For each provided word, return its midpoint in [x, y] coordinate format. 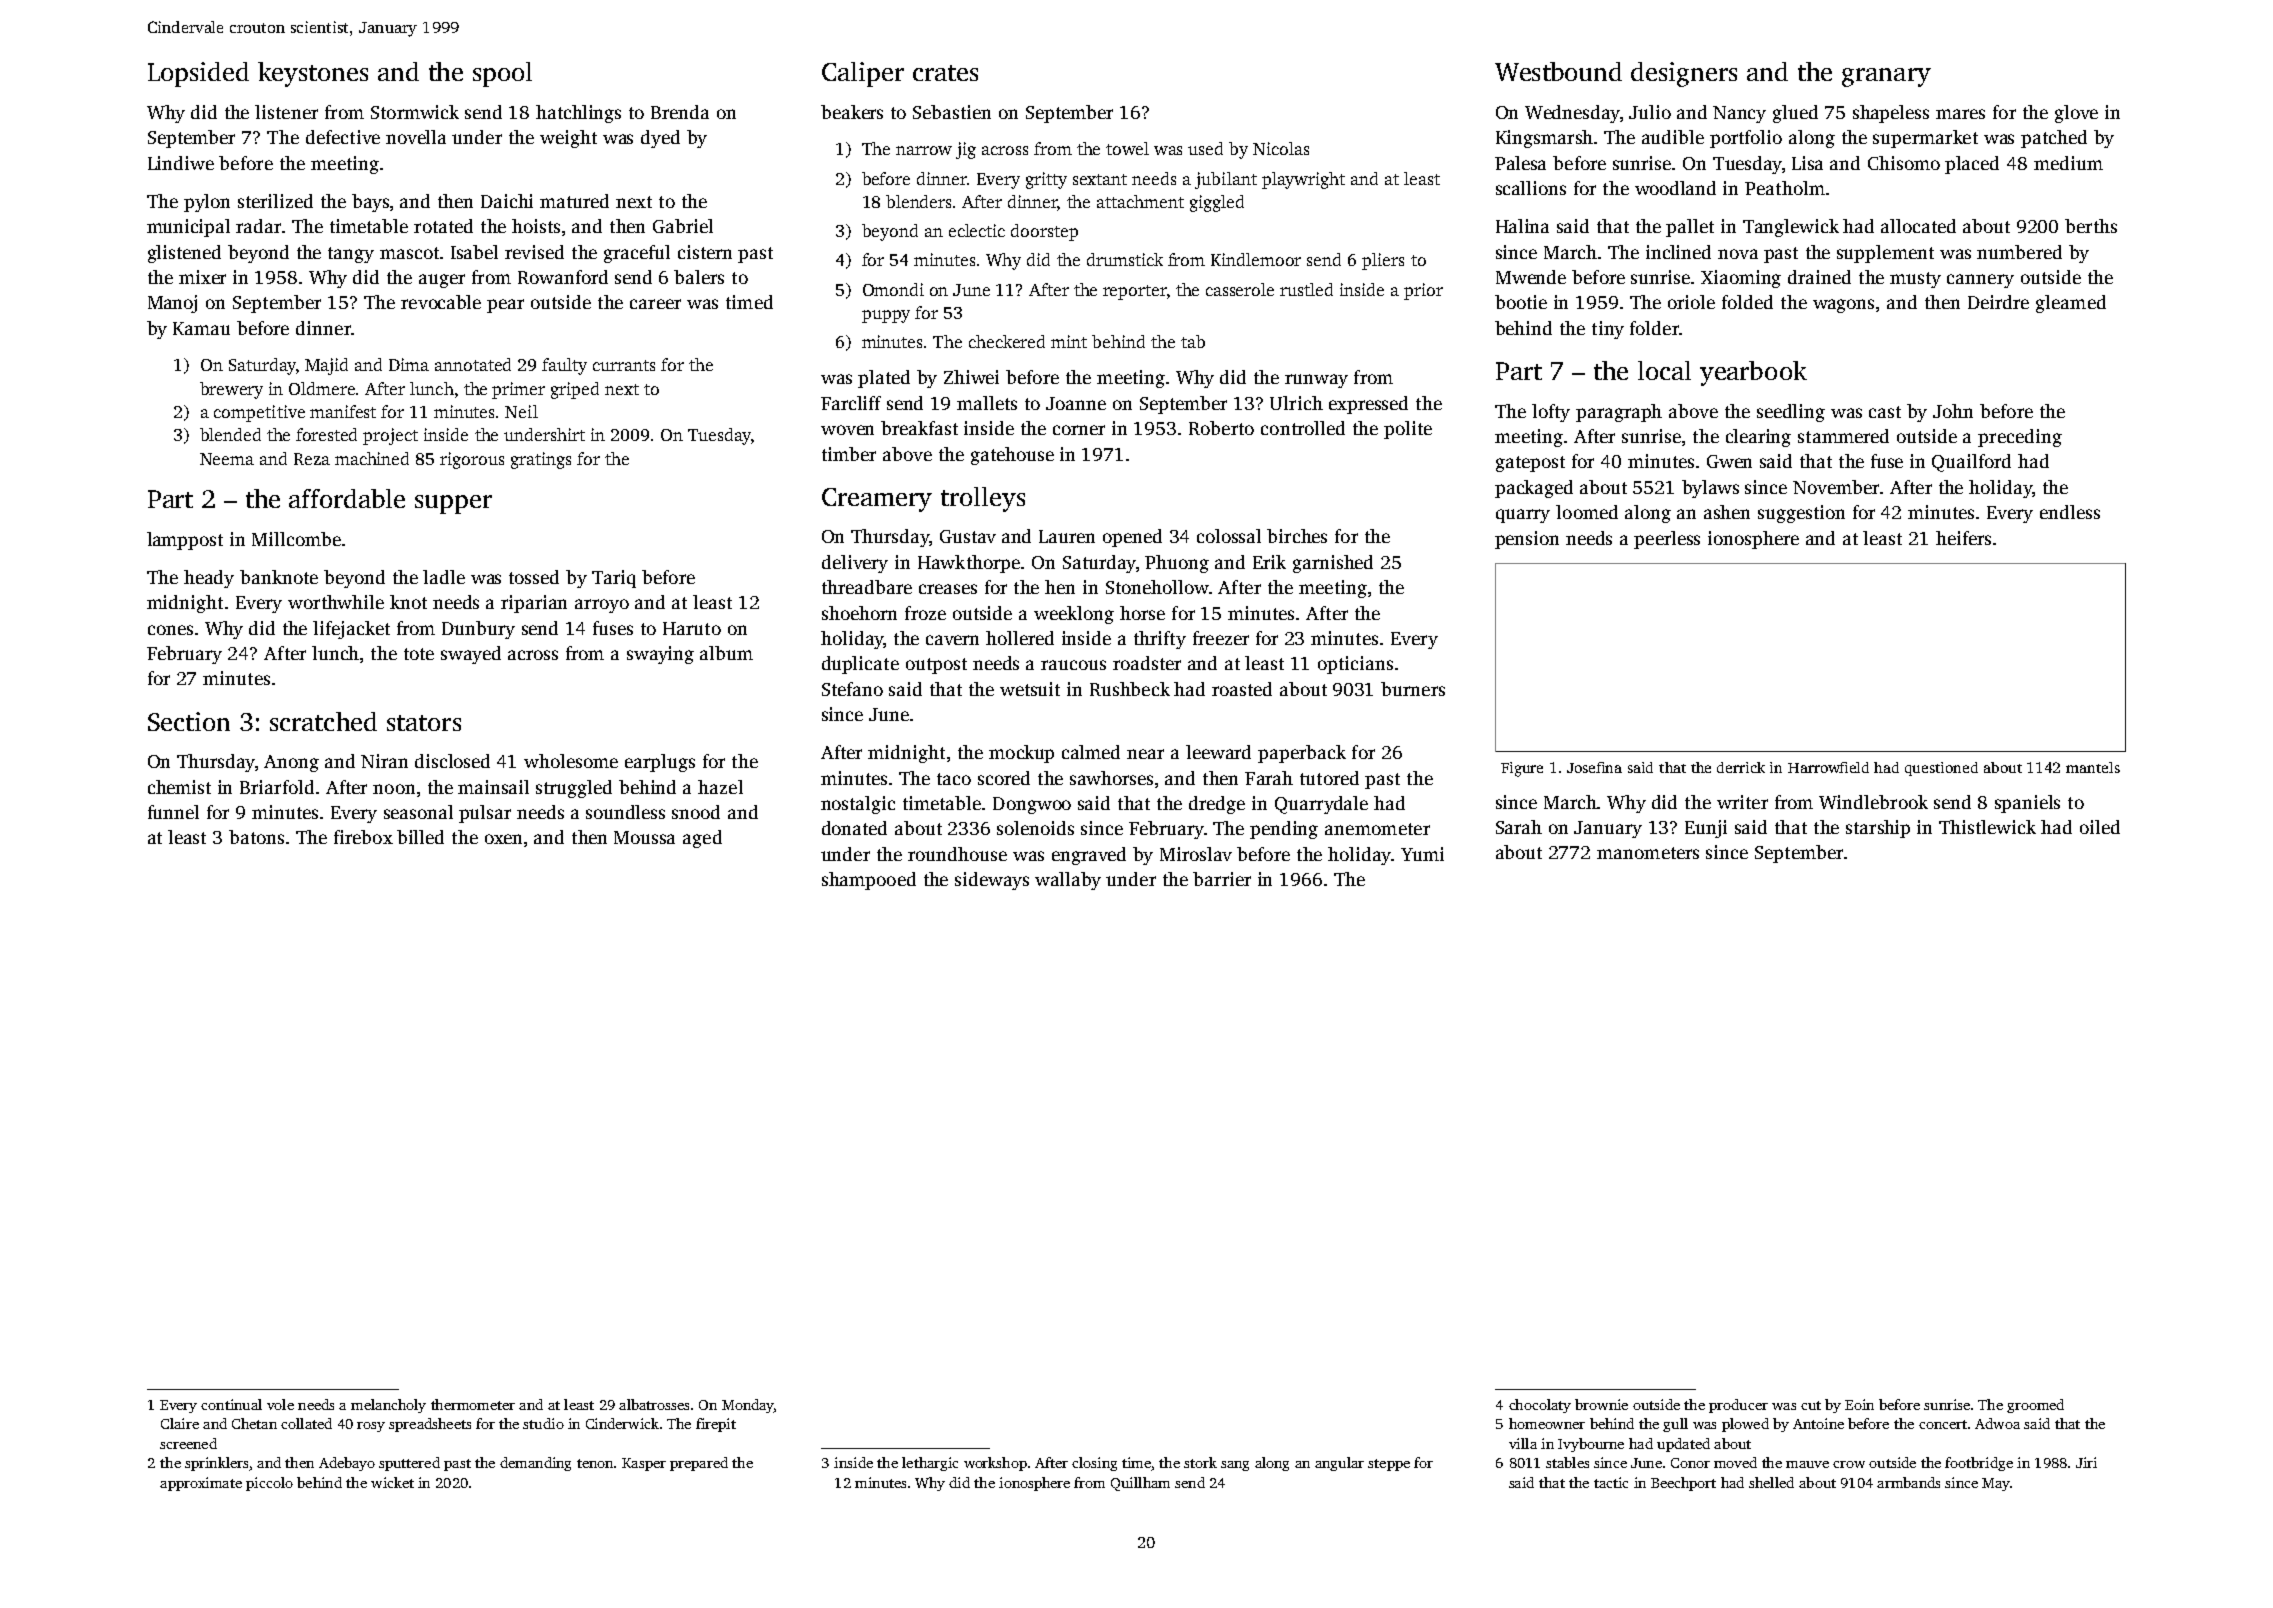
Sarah [1519, 827]
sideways [992, 881]
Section [189, 721]
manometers [1648, 853]
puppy [886, 316]
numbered [2019, 252]
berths [2091, 226]
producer [1738, 1406]
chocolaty [1540, 1406]
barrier [1222, 879]
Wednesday [1572, 114]
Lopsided [198, 74]
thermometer [473, 1404]
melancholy [388, 1406]
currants [624, 365]
